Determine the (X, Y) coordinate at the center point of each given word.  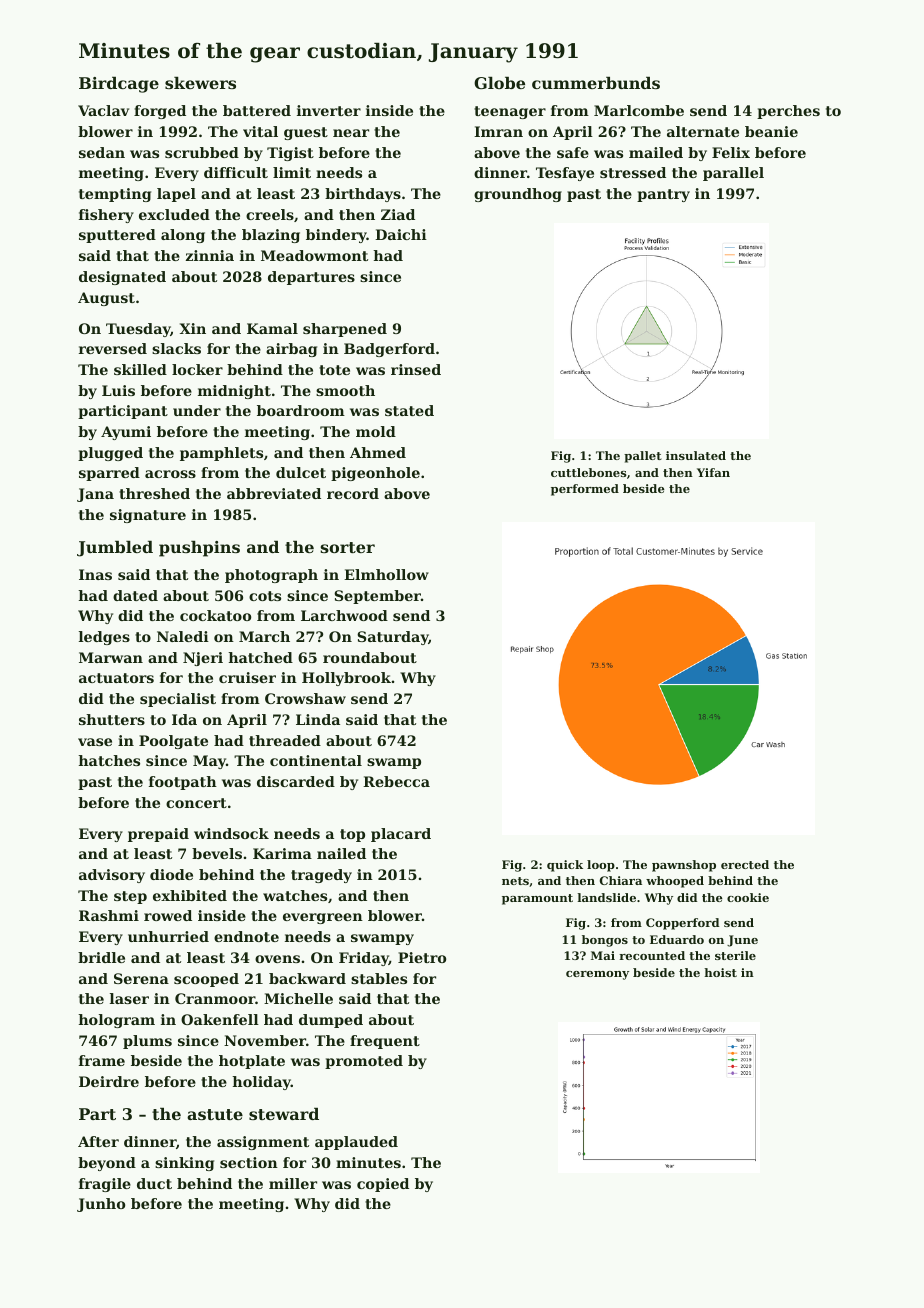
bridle (101, 957)
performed (585, 490)
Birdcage (119, 85)
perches (788, 112)
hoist (720, 972)
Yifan (713, 472)
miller (293, 1183)
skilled (140, 369)
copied (383, 1185)
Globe (499, 83)
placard (401, 835)
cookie (748, 897)
